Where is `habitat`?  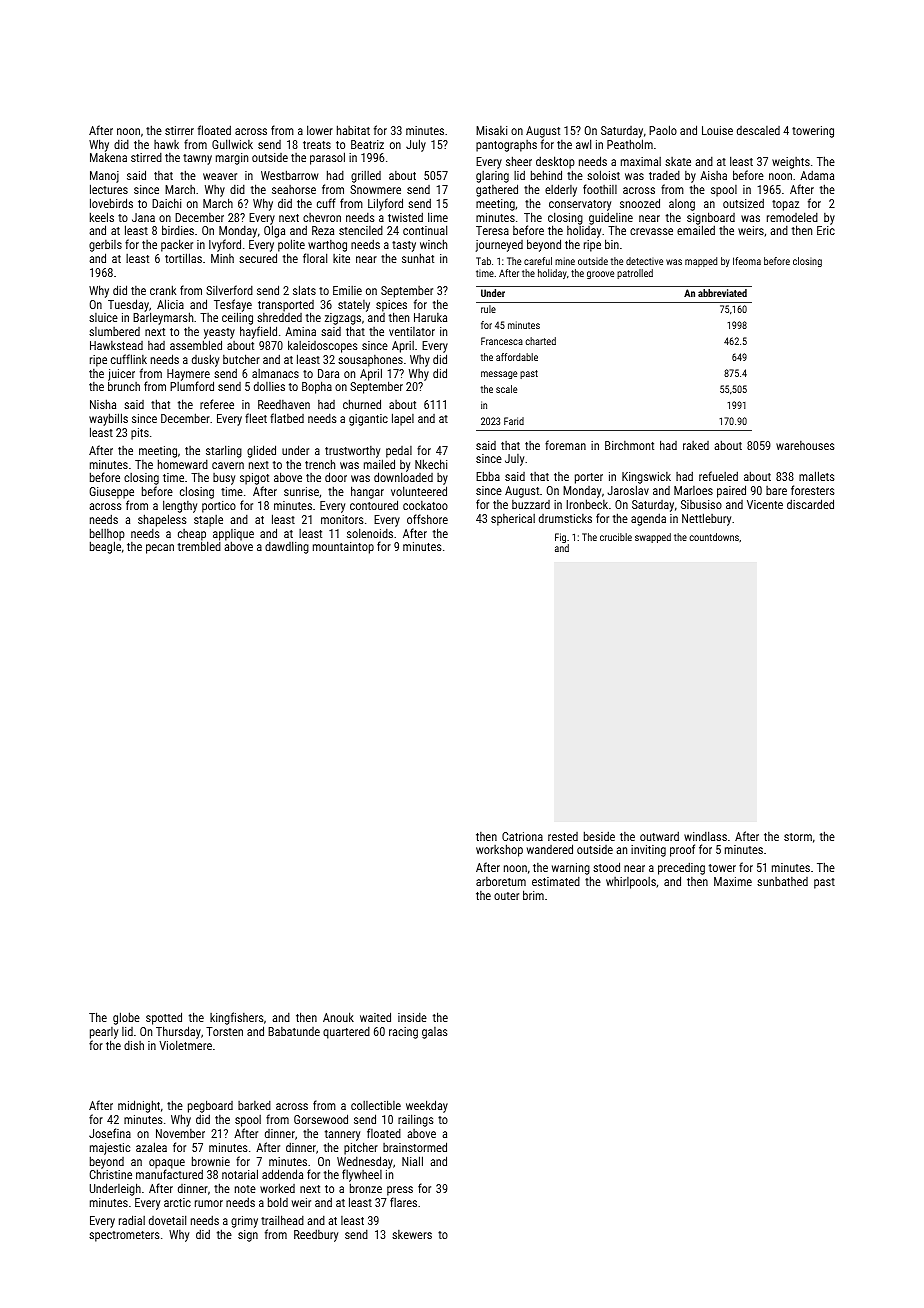 habitat is located at coordinates (353, 130).
